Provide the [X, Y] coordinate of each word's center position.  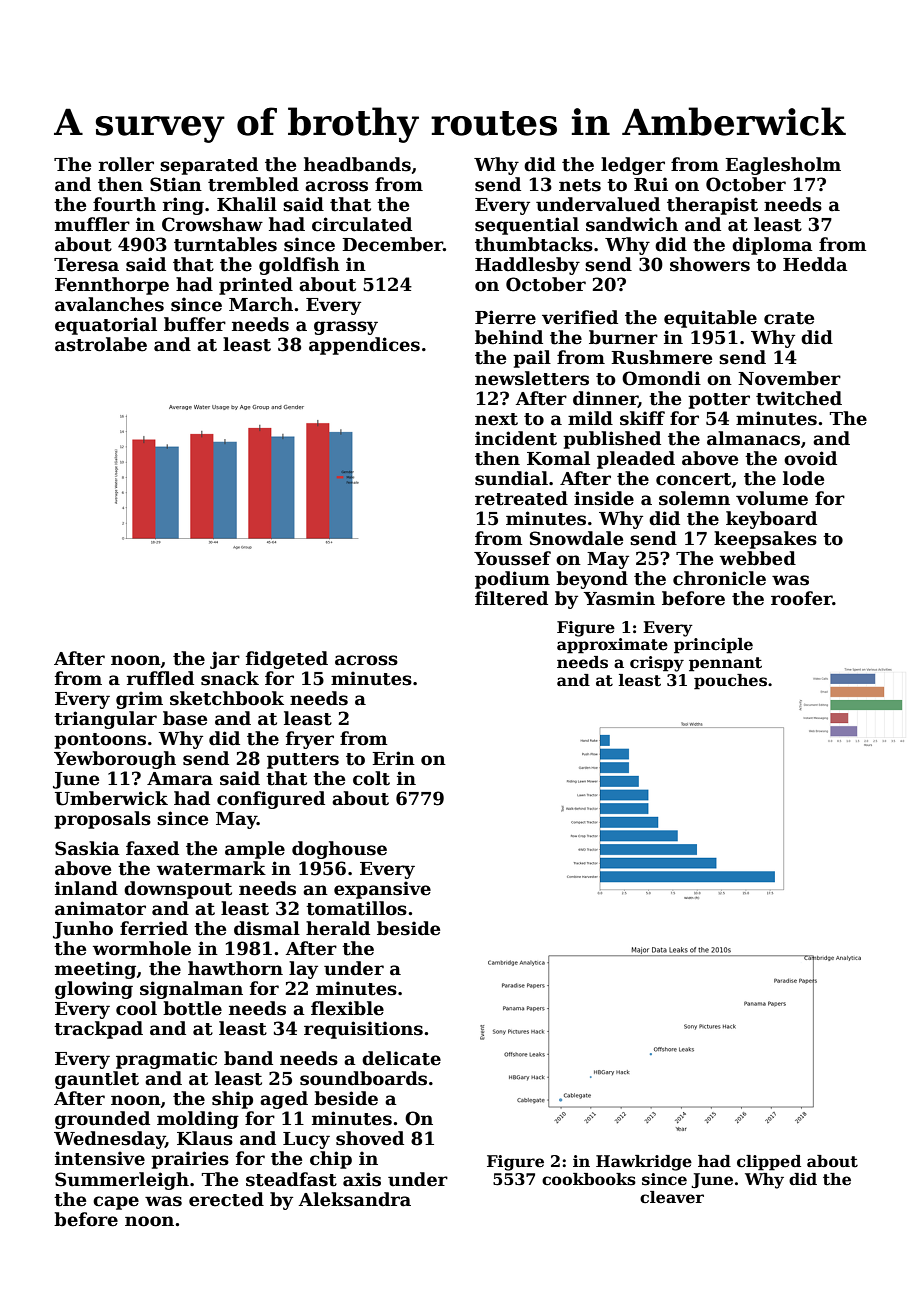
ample [255, 850]
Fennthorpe [112, 286]
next [496, 419]
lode [803, 478]
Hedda [815, 264]
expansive [382, 890]
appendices [364, 346]
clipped [769, 1163]
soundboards [363, 1078]
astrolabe [101, 344]
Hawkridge [644, 1163]
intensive [100, 1158]
